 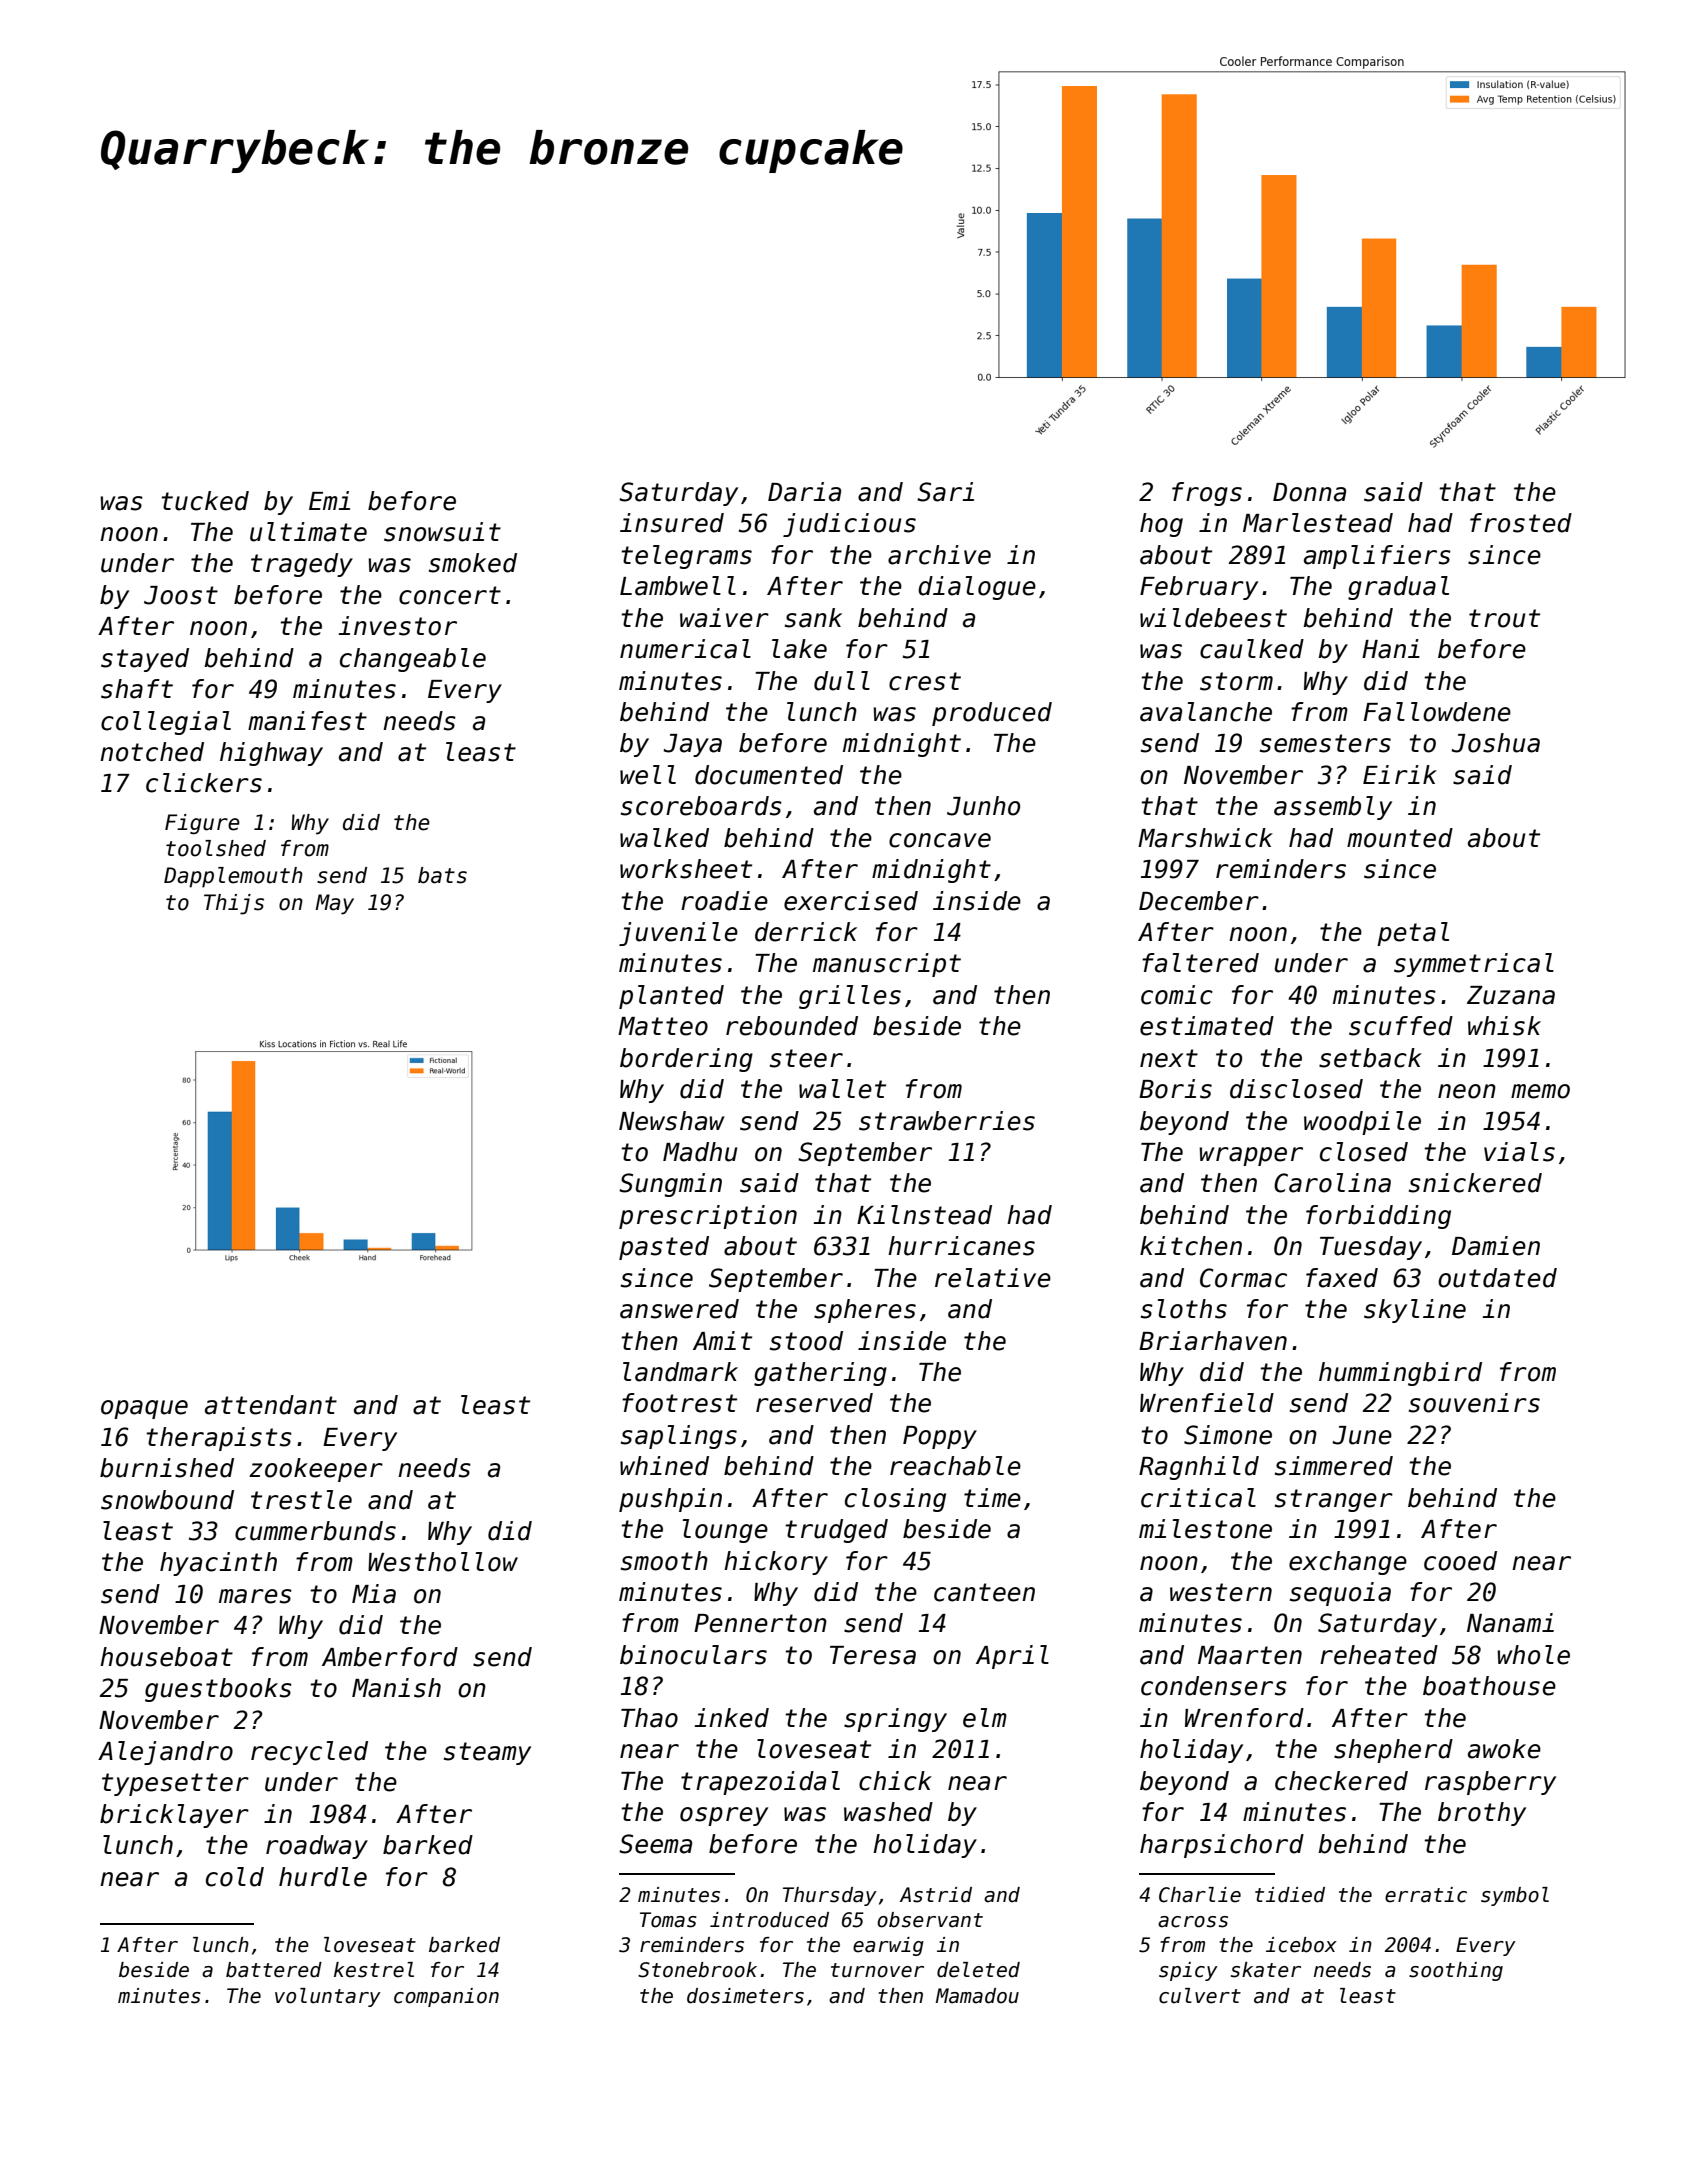 I want to click on hurdle, so click(x=323, y=1877).
